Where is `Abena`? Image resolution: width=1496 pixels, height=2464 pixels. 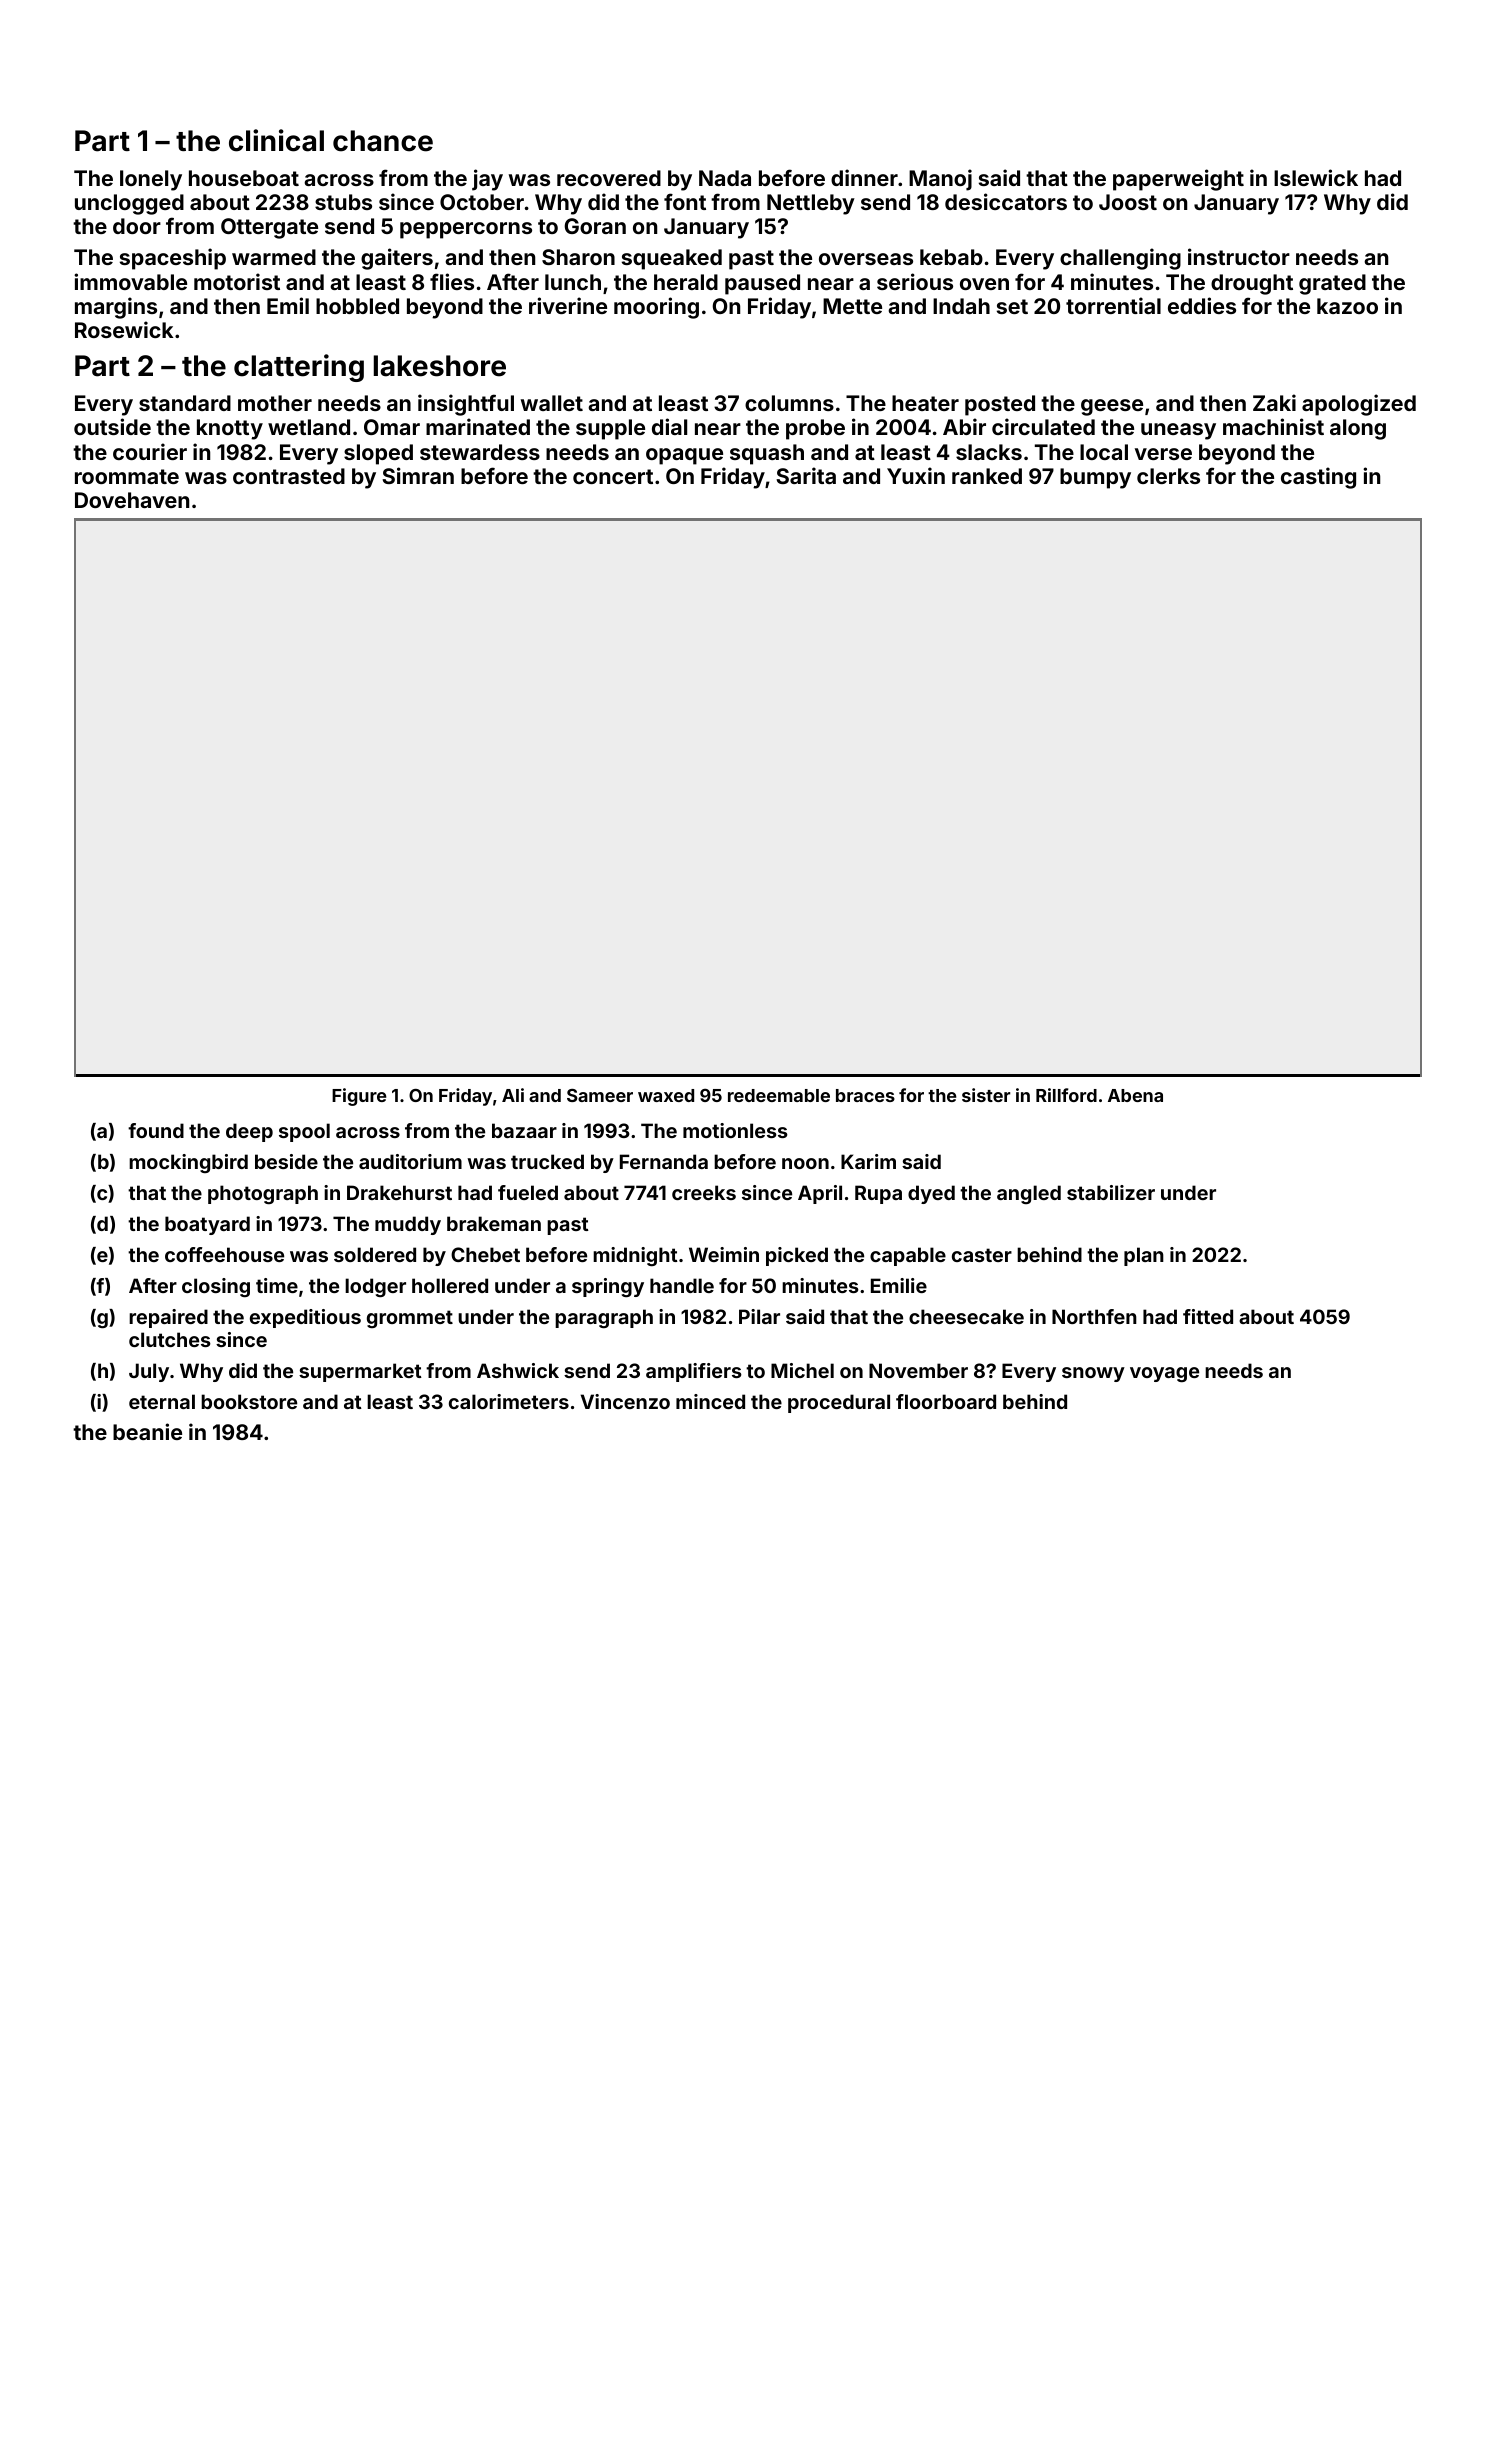 Abena is located at coordinates (1135, 1095).
